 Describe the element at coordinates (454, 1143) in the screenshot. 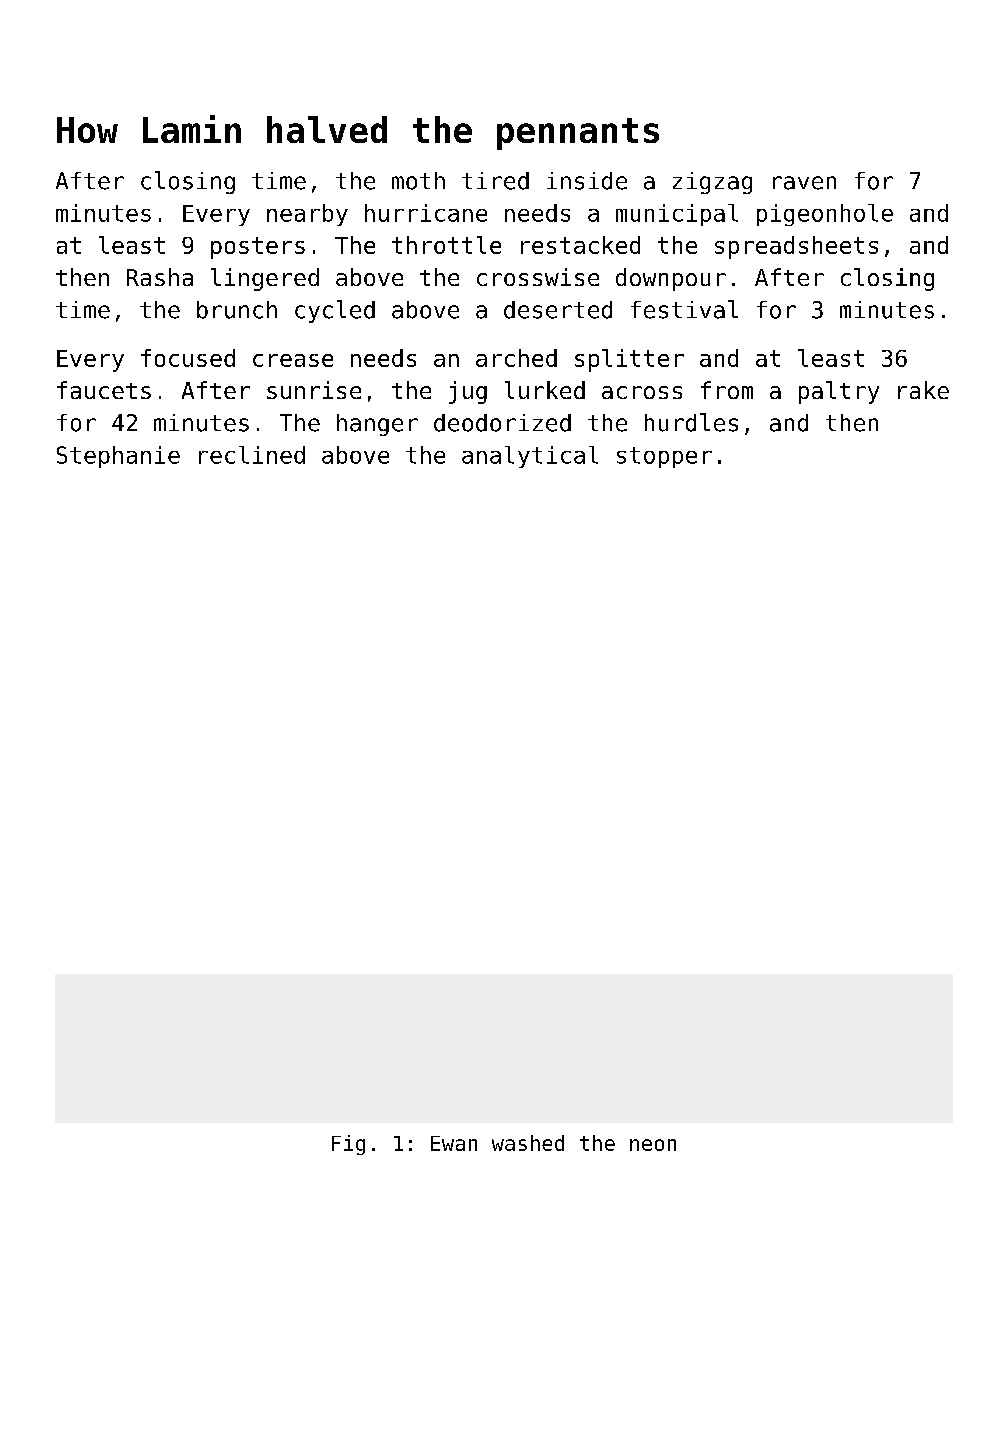

I see `Ewan` at that location.
